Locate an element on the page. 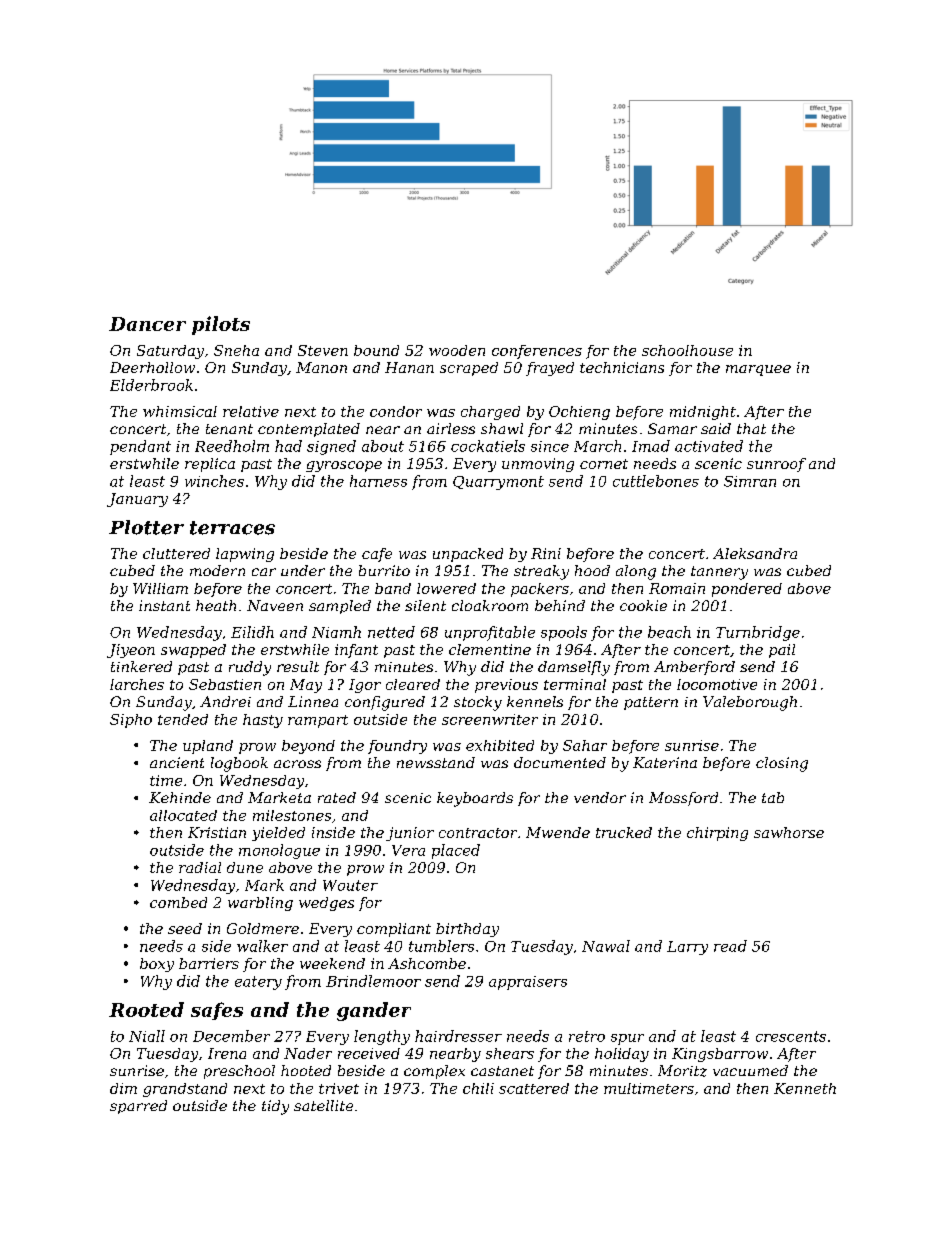 This image has height=1233, width=952. William is located at coordinates (160, 588).
